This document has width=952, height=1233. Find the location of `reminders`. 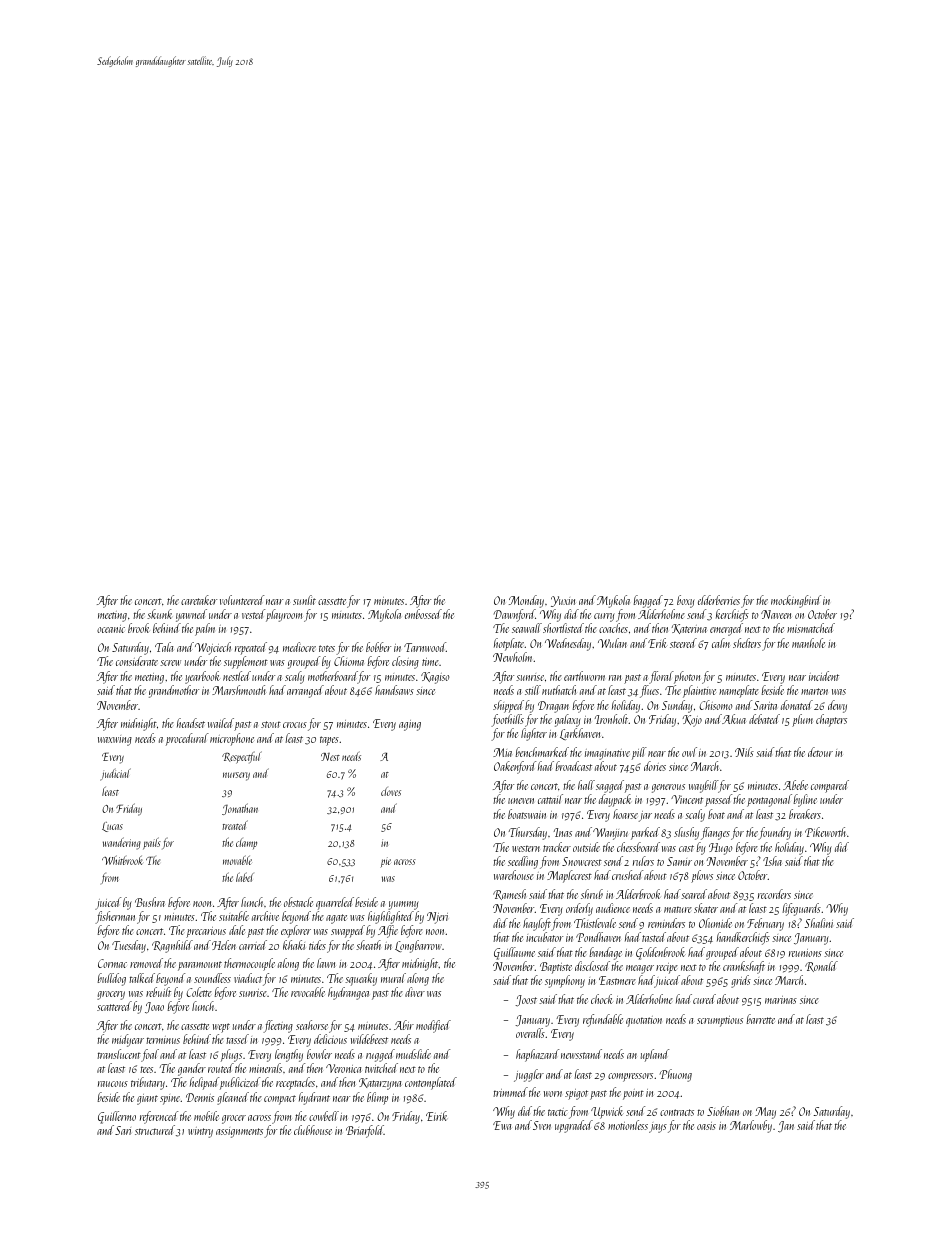

reminders is located at coordinates (666, 923).
